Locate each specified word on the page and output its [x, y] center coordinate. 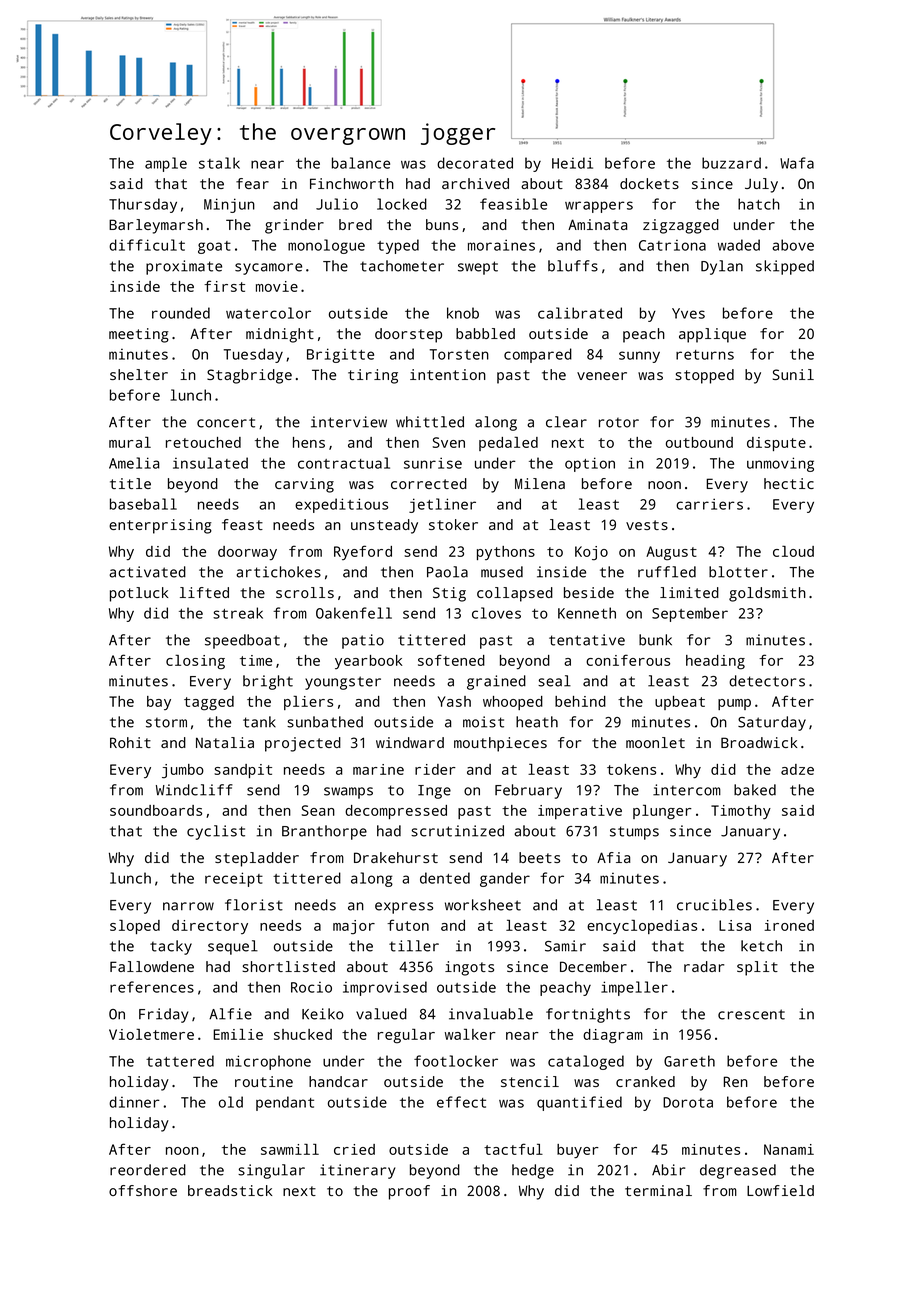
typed [398, 246]
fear [252, 183]
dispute [776, 444]
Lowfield [780, 1190]
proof [409, 1192]
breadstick [230, 1190]
